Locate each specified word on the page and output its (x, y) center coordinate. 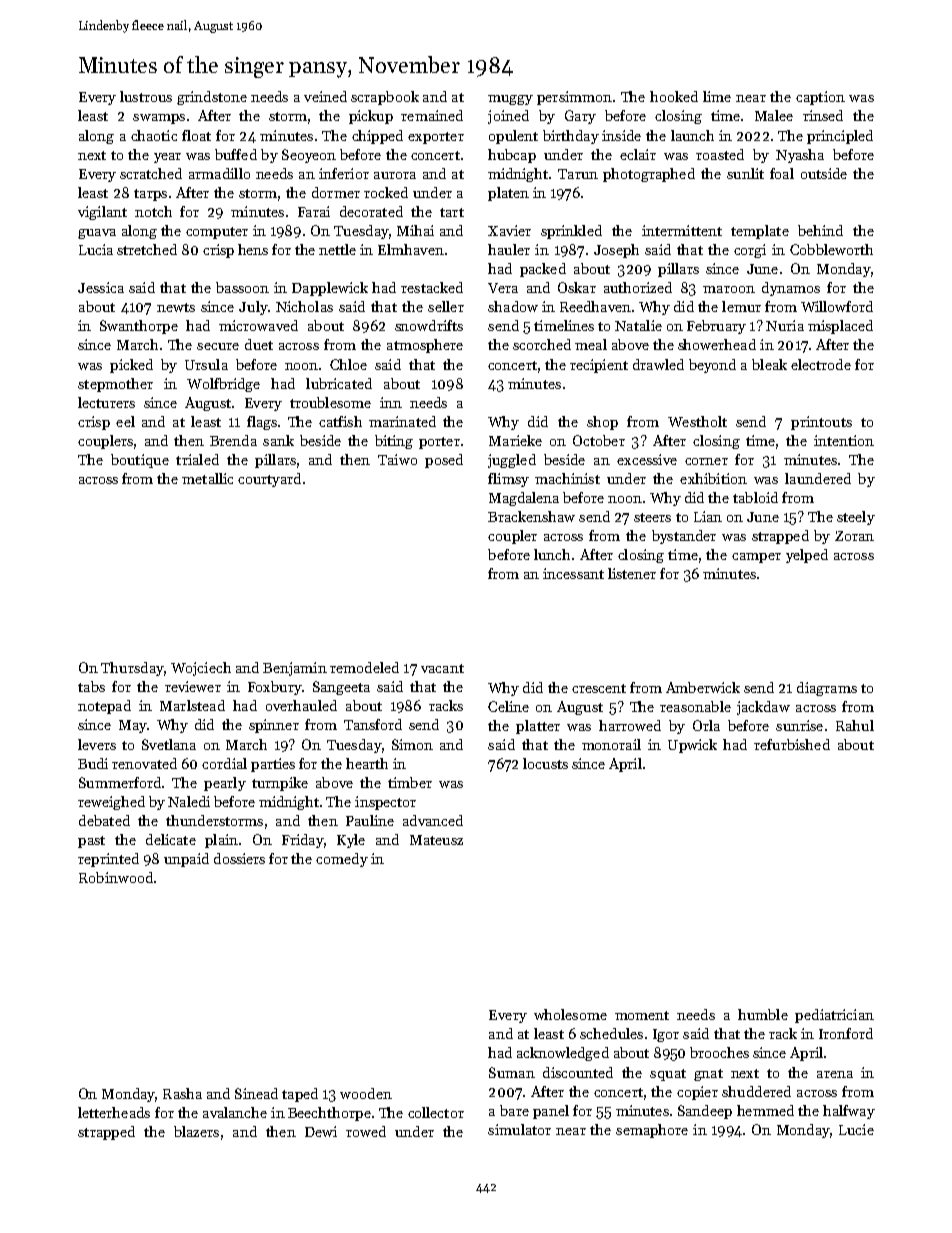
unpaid (186, 860)
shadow (513, 306)
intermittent (682, 230)
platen (508, 194)
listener (632, 573)
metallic (207, 478)
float (196, 135)
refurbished (792, 744)
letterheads (114, 1112)
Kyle (351, 841)
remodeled (364, 667)
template (760, 232)
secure (218, 346)
